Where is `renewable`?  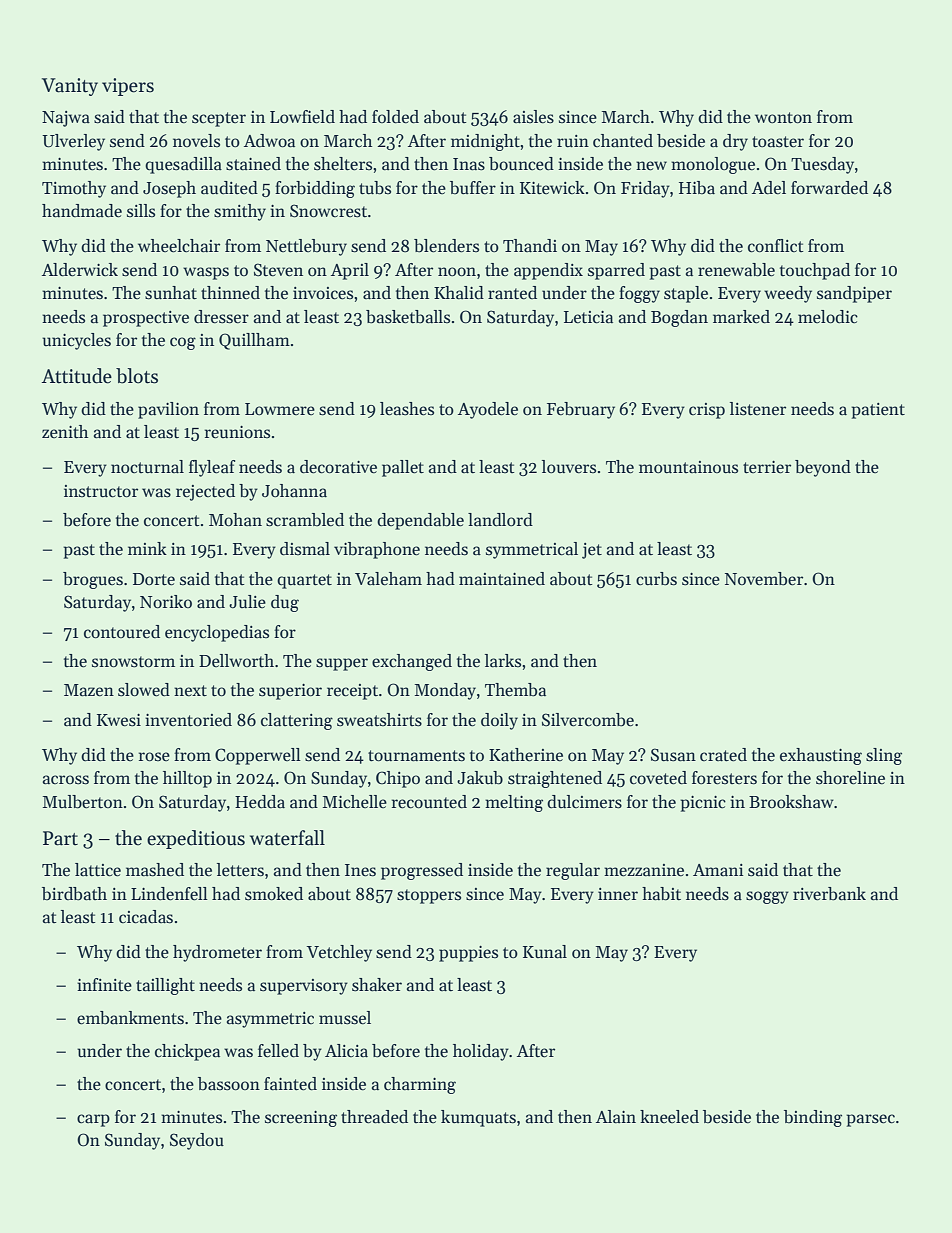
renewable is located at coordinates (736, 270).
